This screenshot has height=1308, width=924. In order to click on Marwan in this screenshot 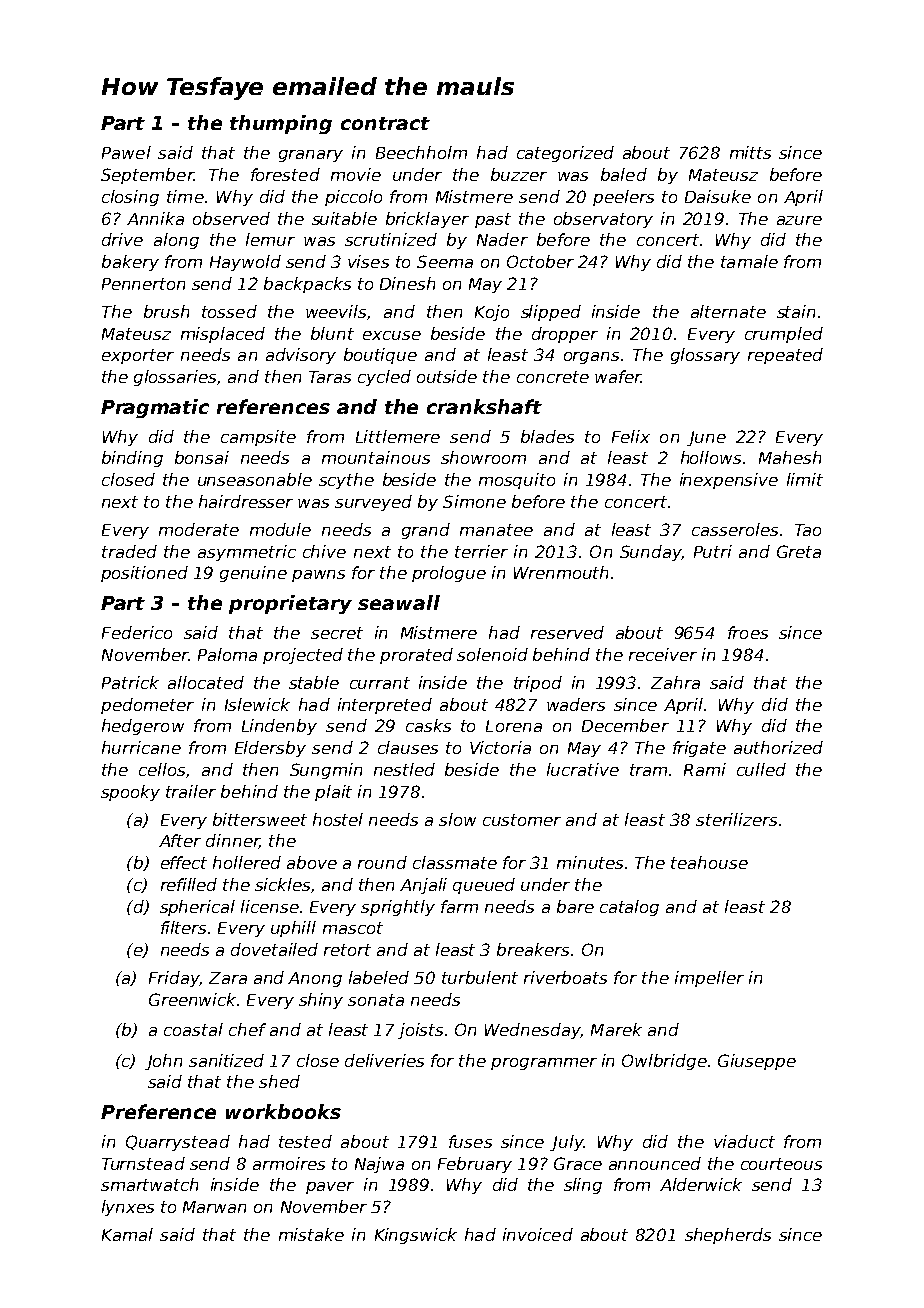, I will do `click(214, 1207)`.
